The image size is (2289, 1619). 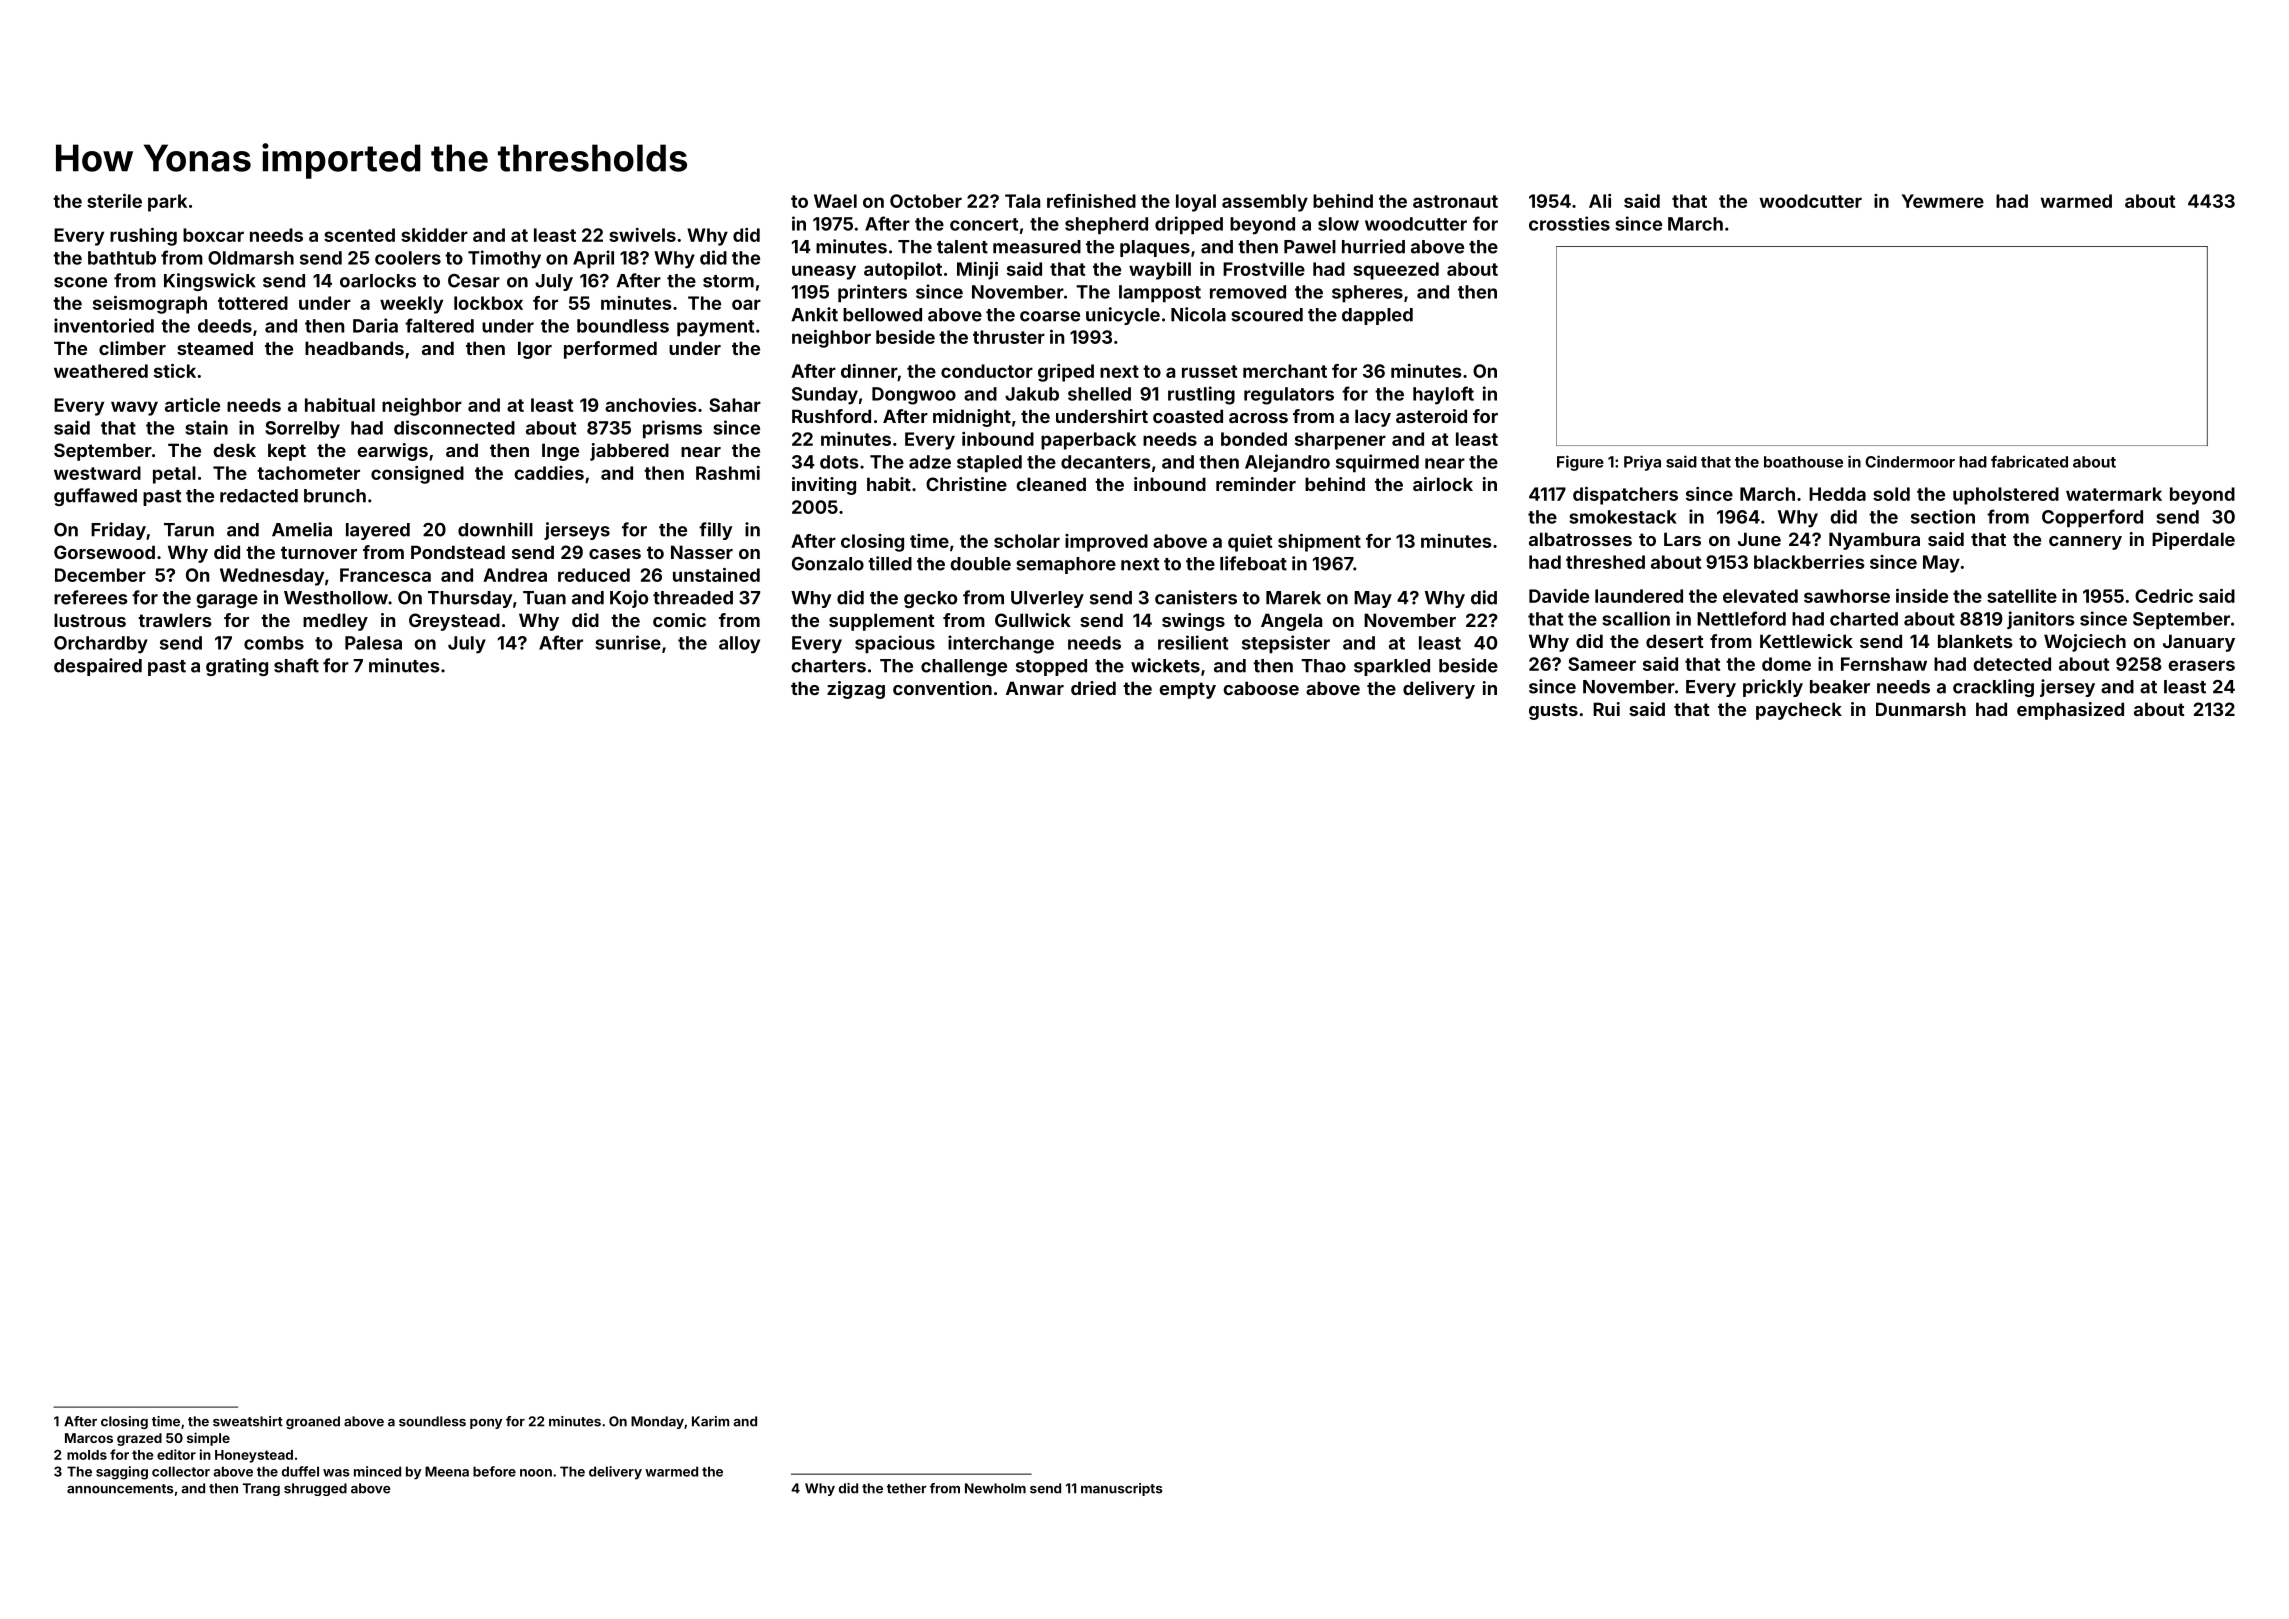 I want to click on Piperdale, so click(x=2193, y=541).
